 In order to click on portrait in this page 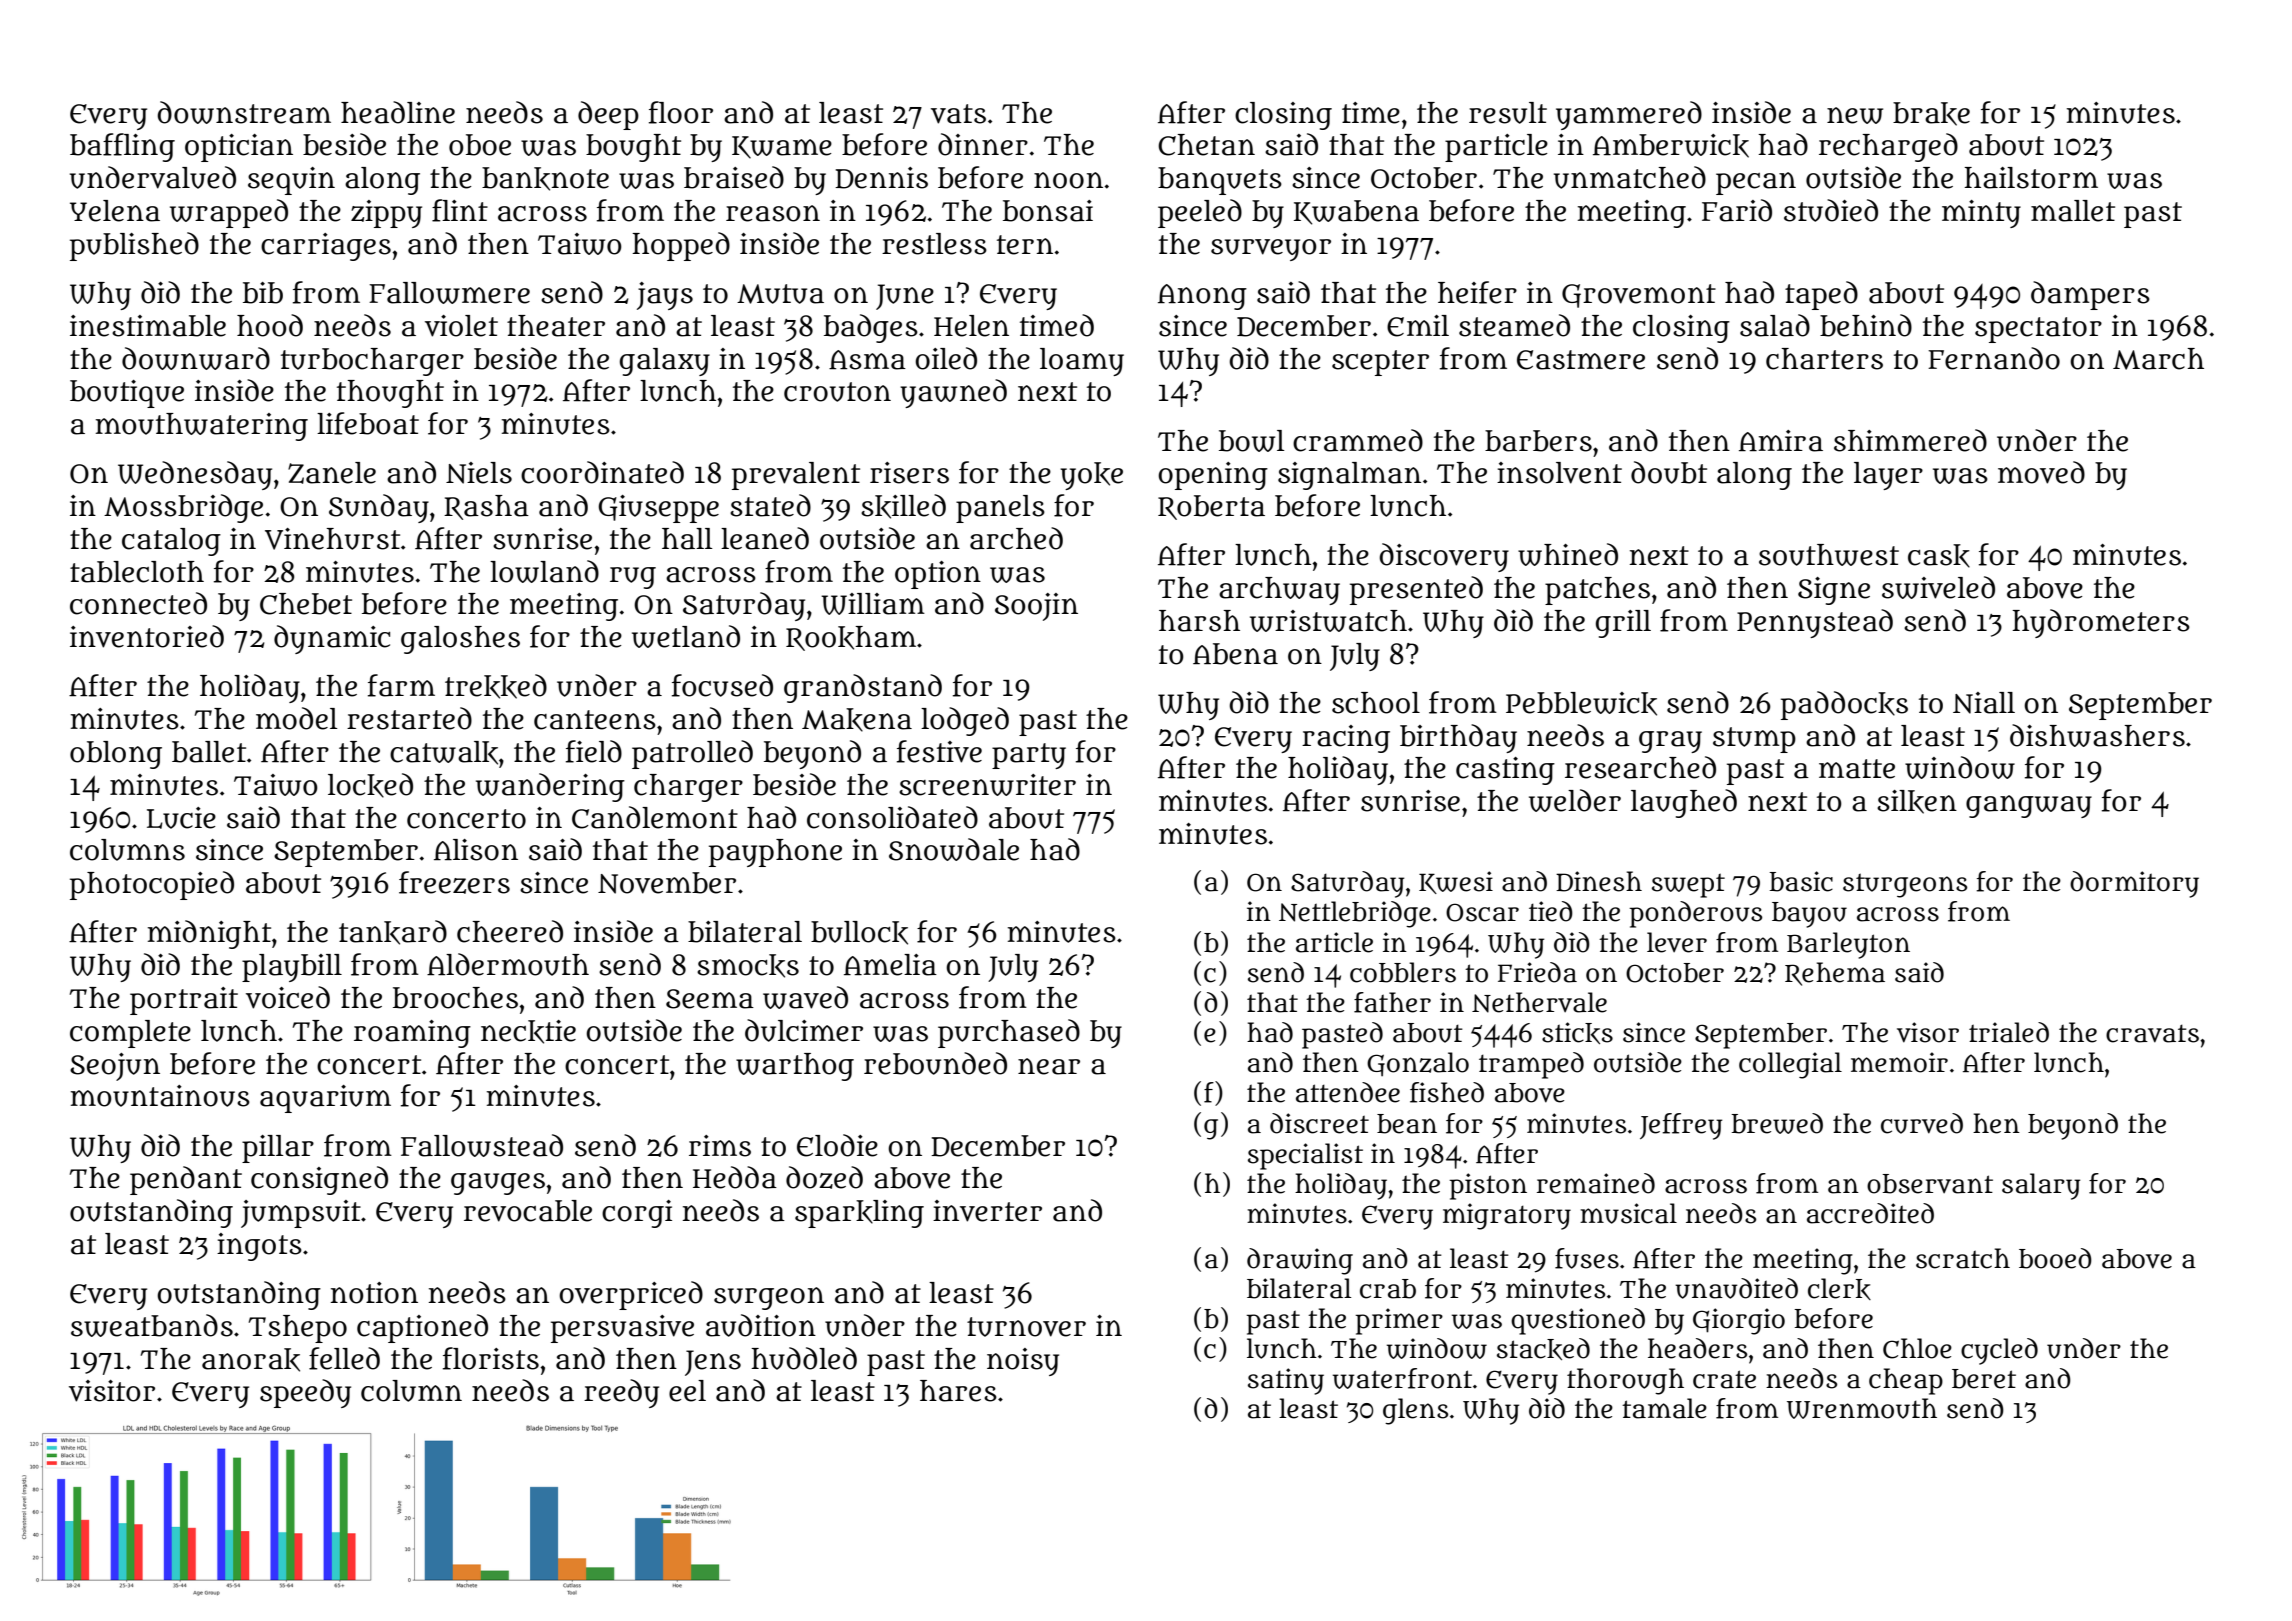, I will do `click(184, 1001)`.
